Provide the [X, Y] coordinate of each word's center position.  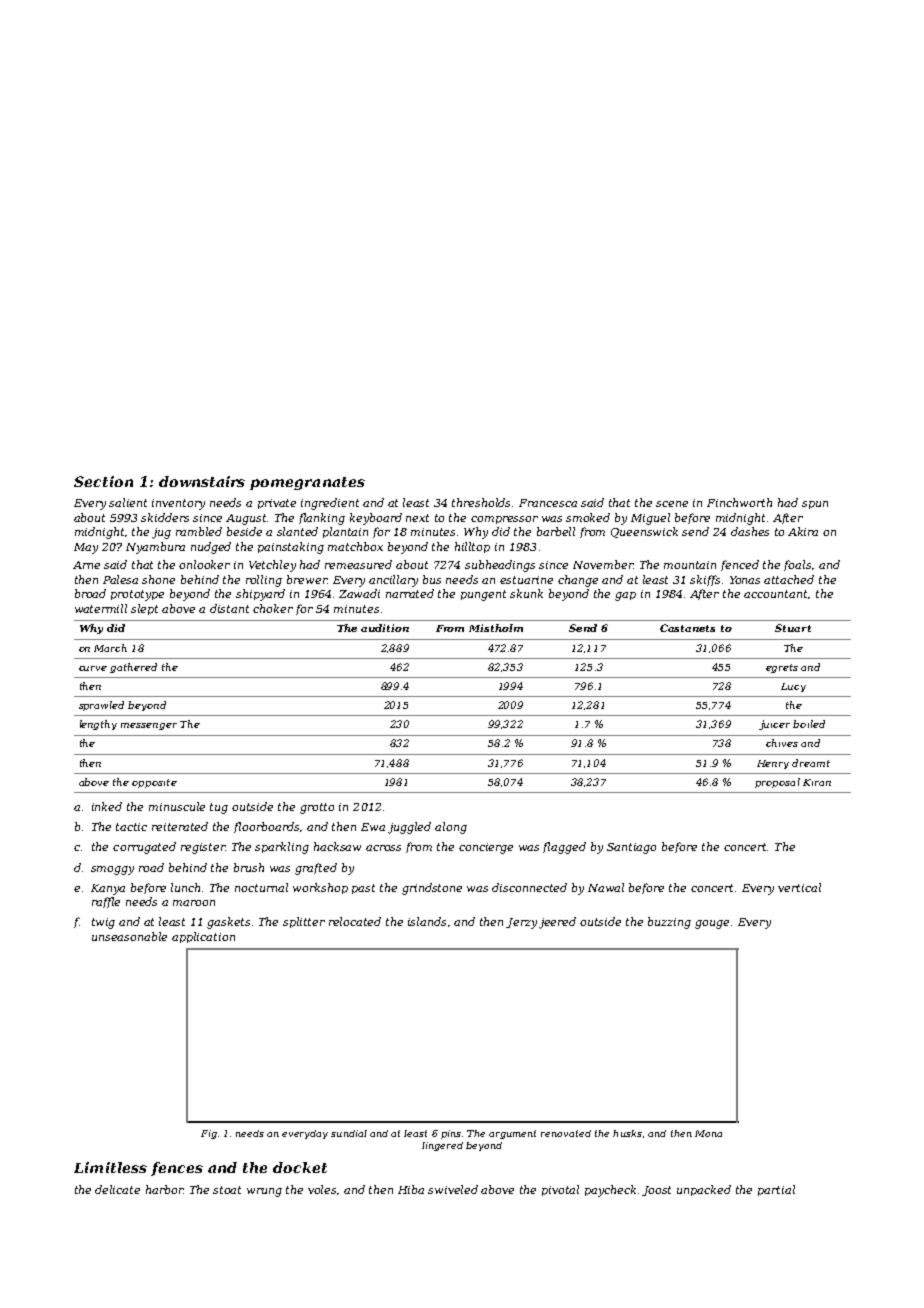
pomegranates [307, 483]
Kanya [108, 889]
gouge [712, 924]
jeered [557, 923]
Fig [209, 1134]
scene [672, 504]
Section [103, 481]
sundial [349, 1133]
